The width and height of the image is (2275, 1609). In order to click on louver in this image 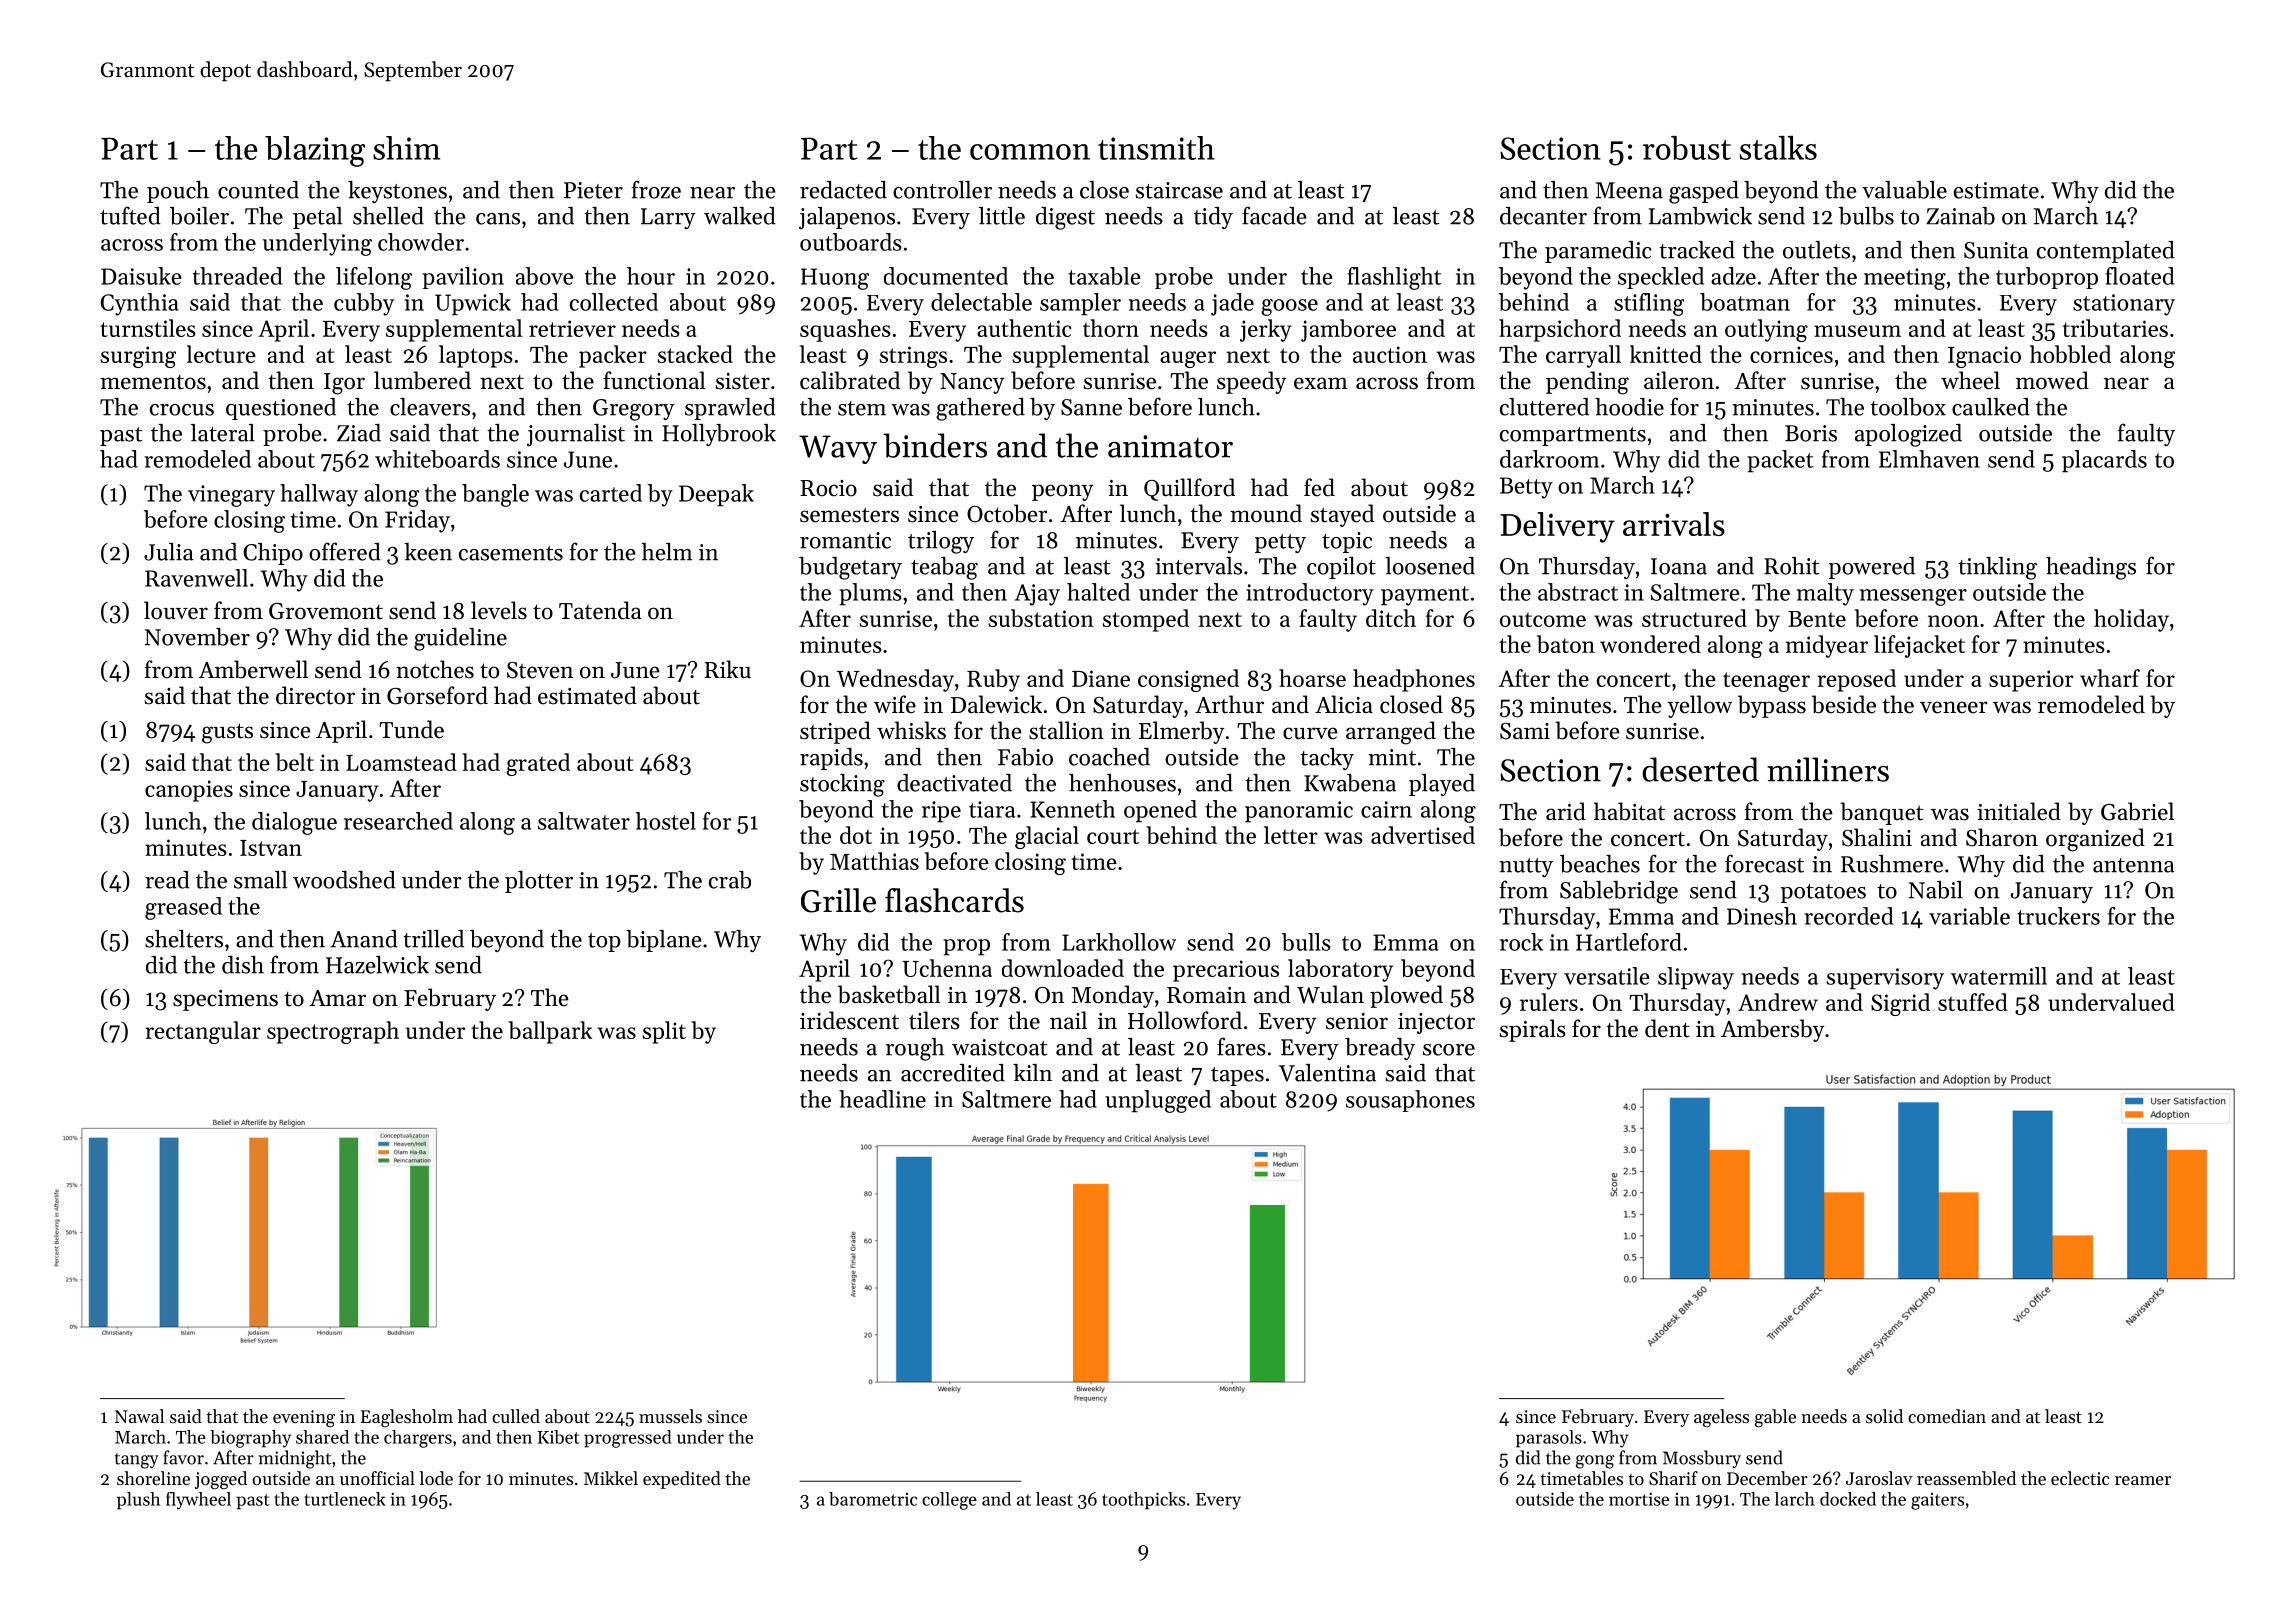, I will do `click(176, 610)`.
